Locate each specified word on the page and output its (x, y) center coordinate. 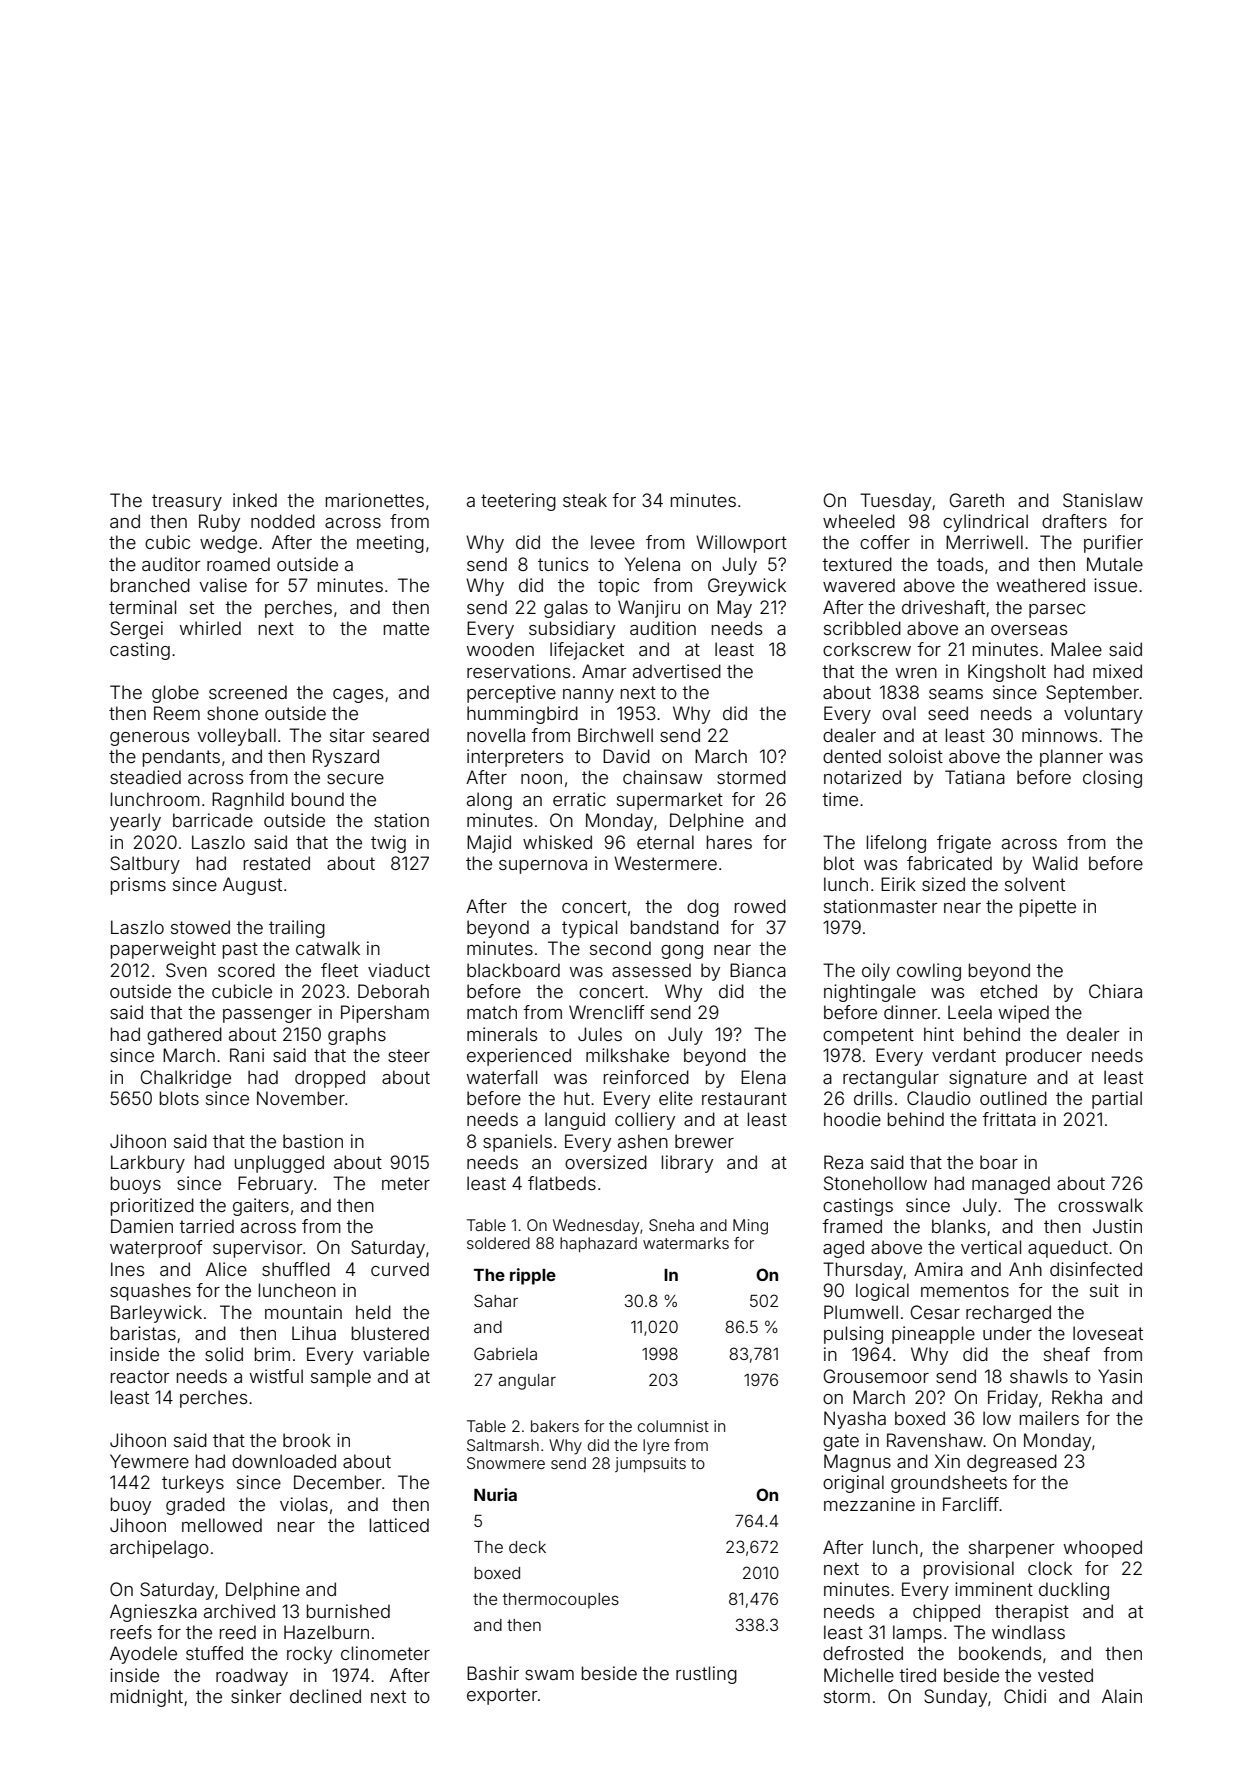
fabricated (949, 863)
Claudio (939, 1098)
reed (238, 1632)
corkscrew (867, 649)
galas (566, 609)
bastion (313, 1141)
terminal (142, 607)
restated (277, 863)
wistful (276, 1376)
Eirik (898, 884)
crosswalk (1100, 1205)
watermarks (686, 1243)
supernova (543, 867)
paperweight (163, 950)
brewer (704, 1141)
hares (729, 842)
